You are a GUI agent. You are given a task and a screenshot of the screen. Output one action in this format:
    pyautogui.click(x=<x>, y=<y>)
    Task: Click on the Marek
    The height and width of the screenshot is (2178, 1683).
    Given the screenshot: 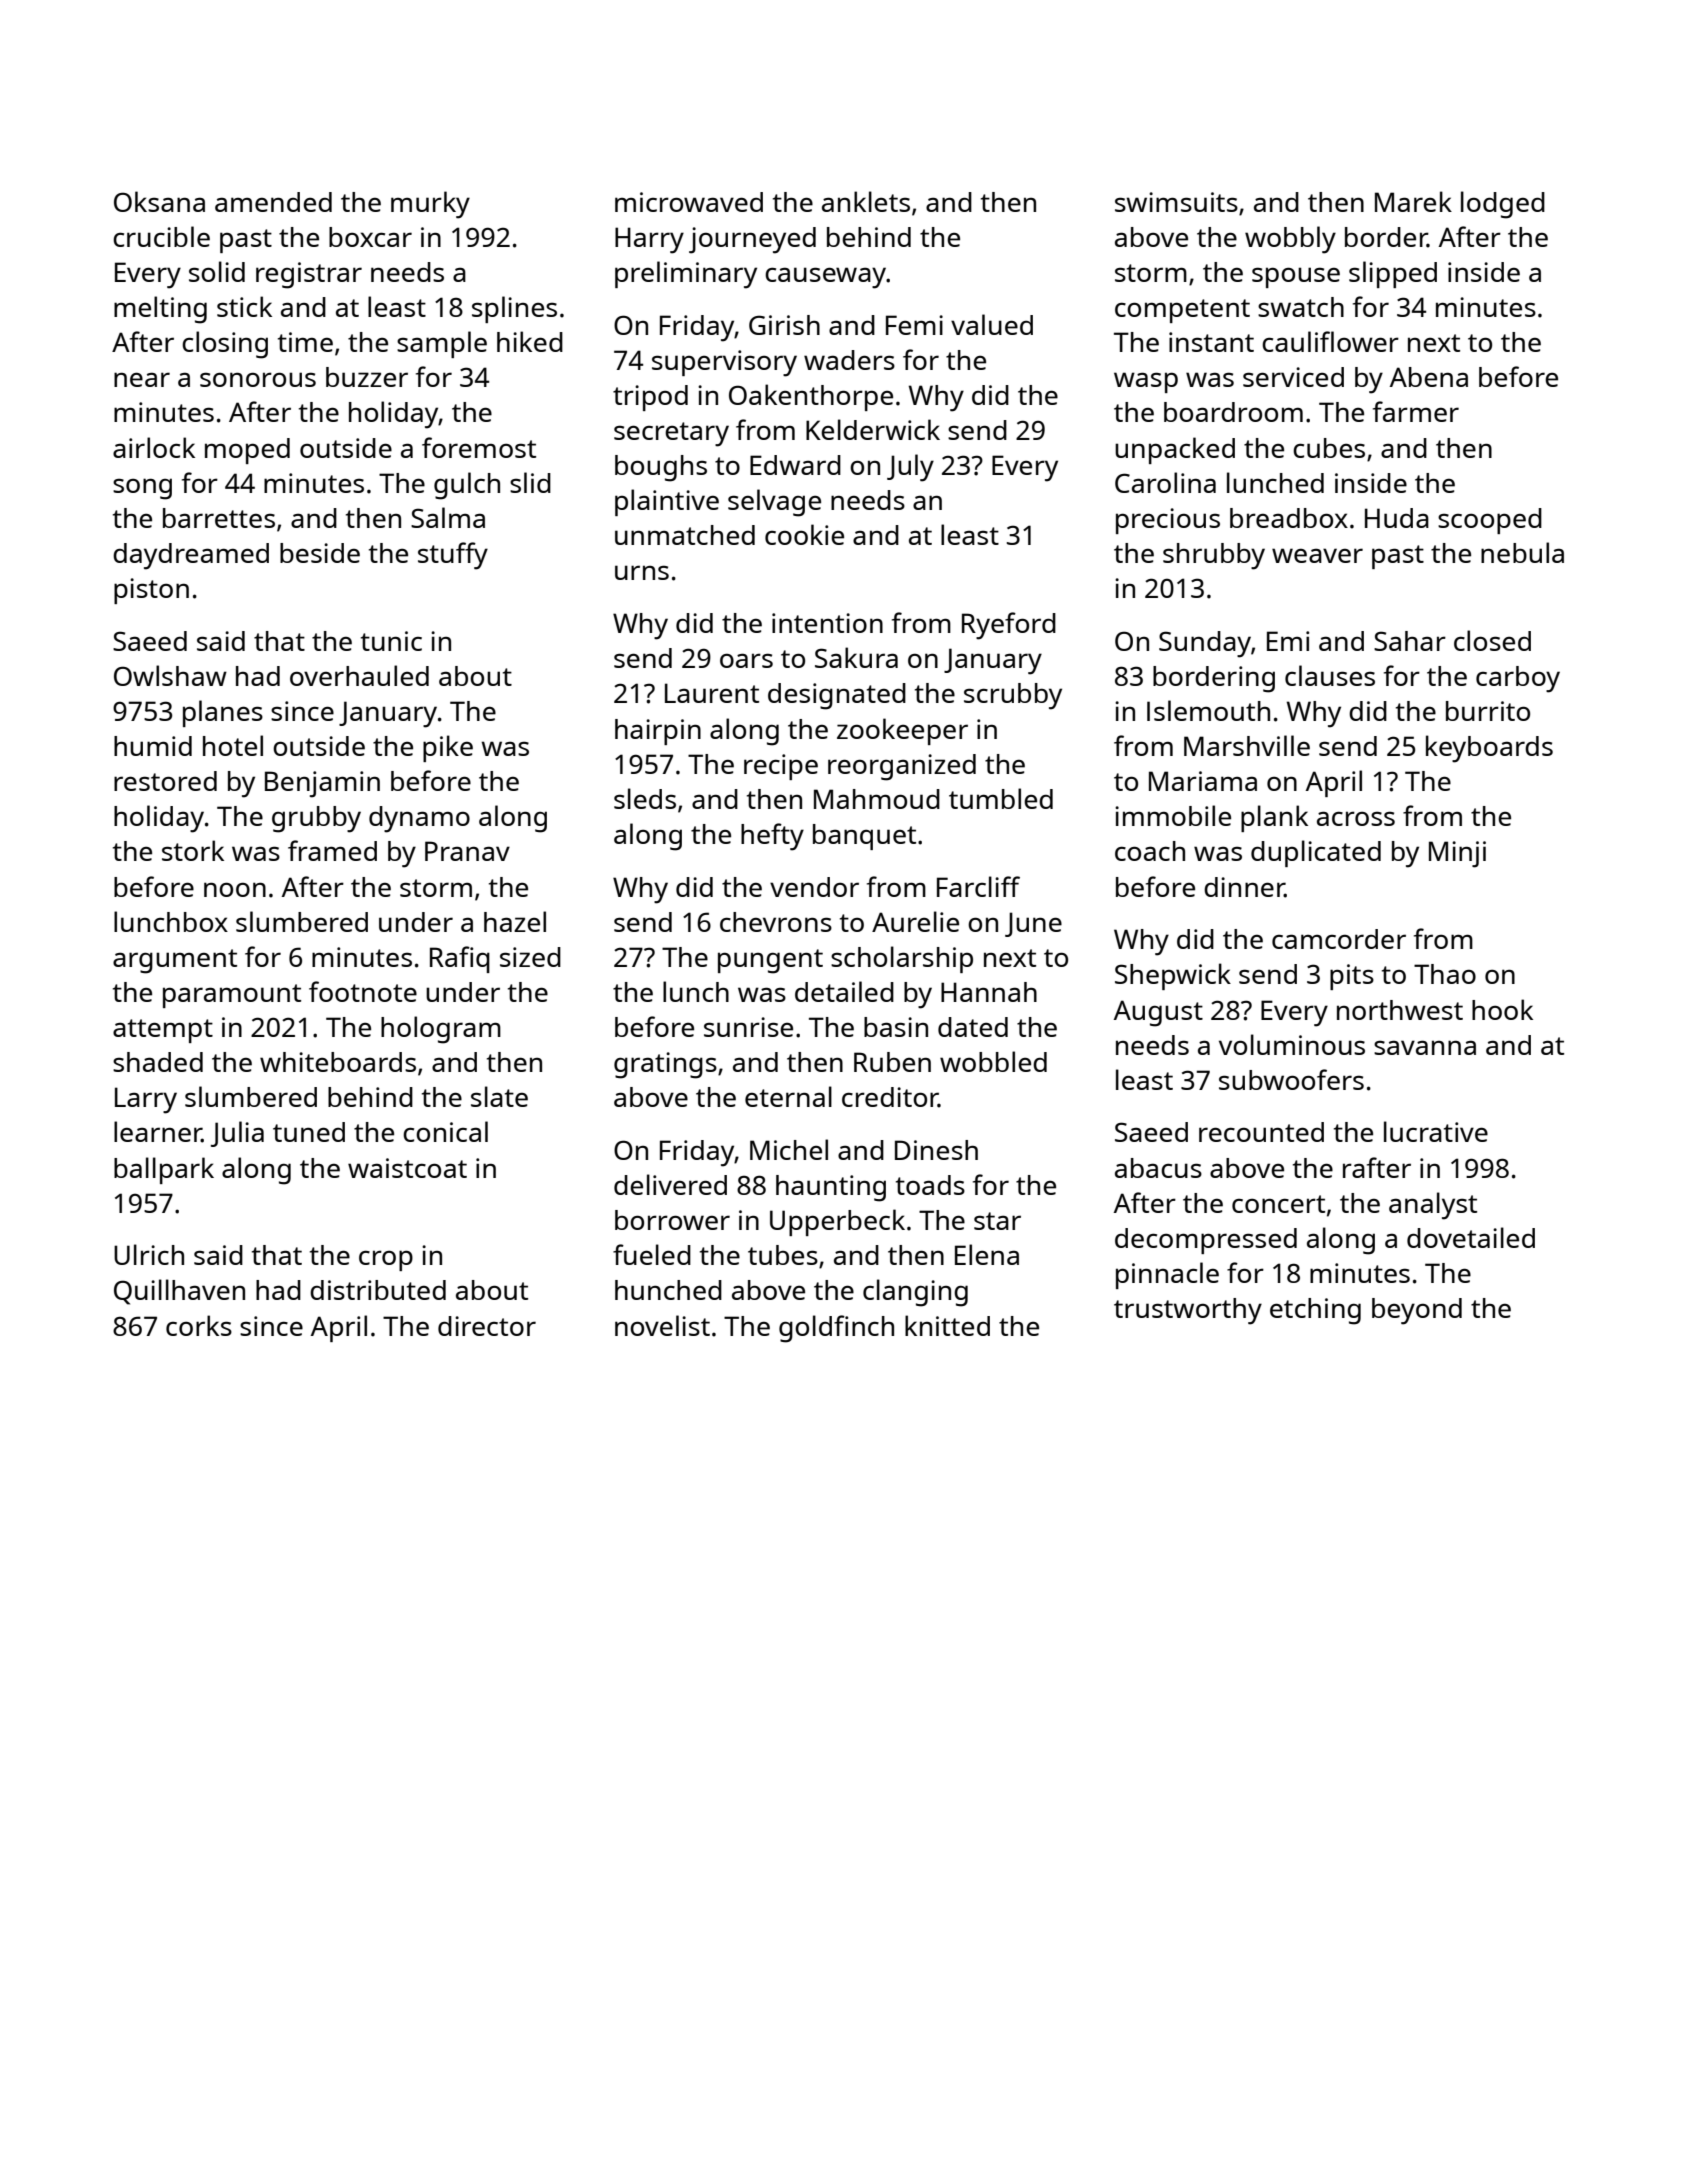 What is the action you would take?
    pyautogui.click(x=1413, y=201)
